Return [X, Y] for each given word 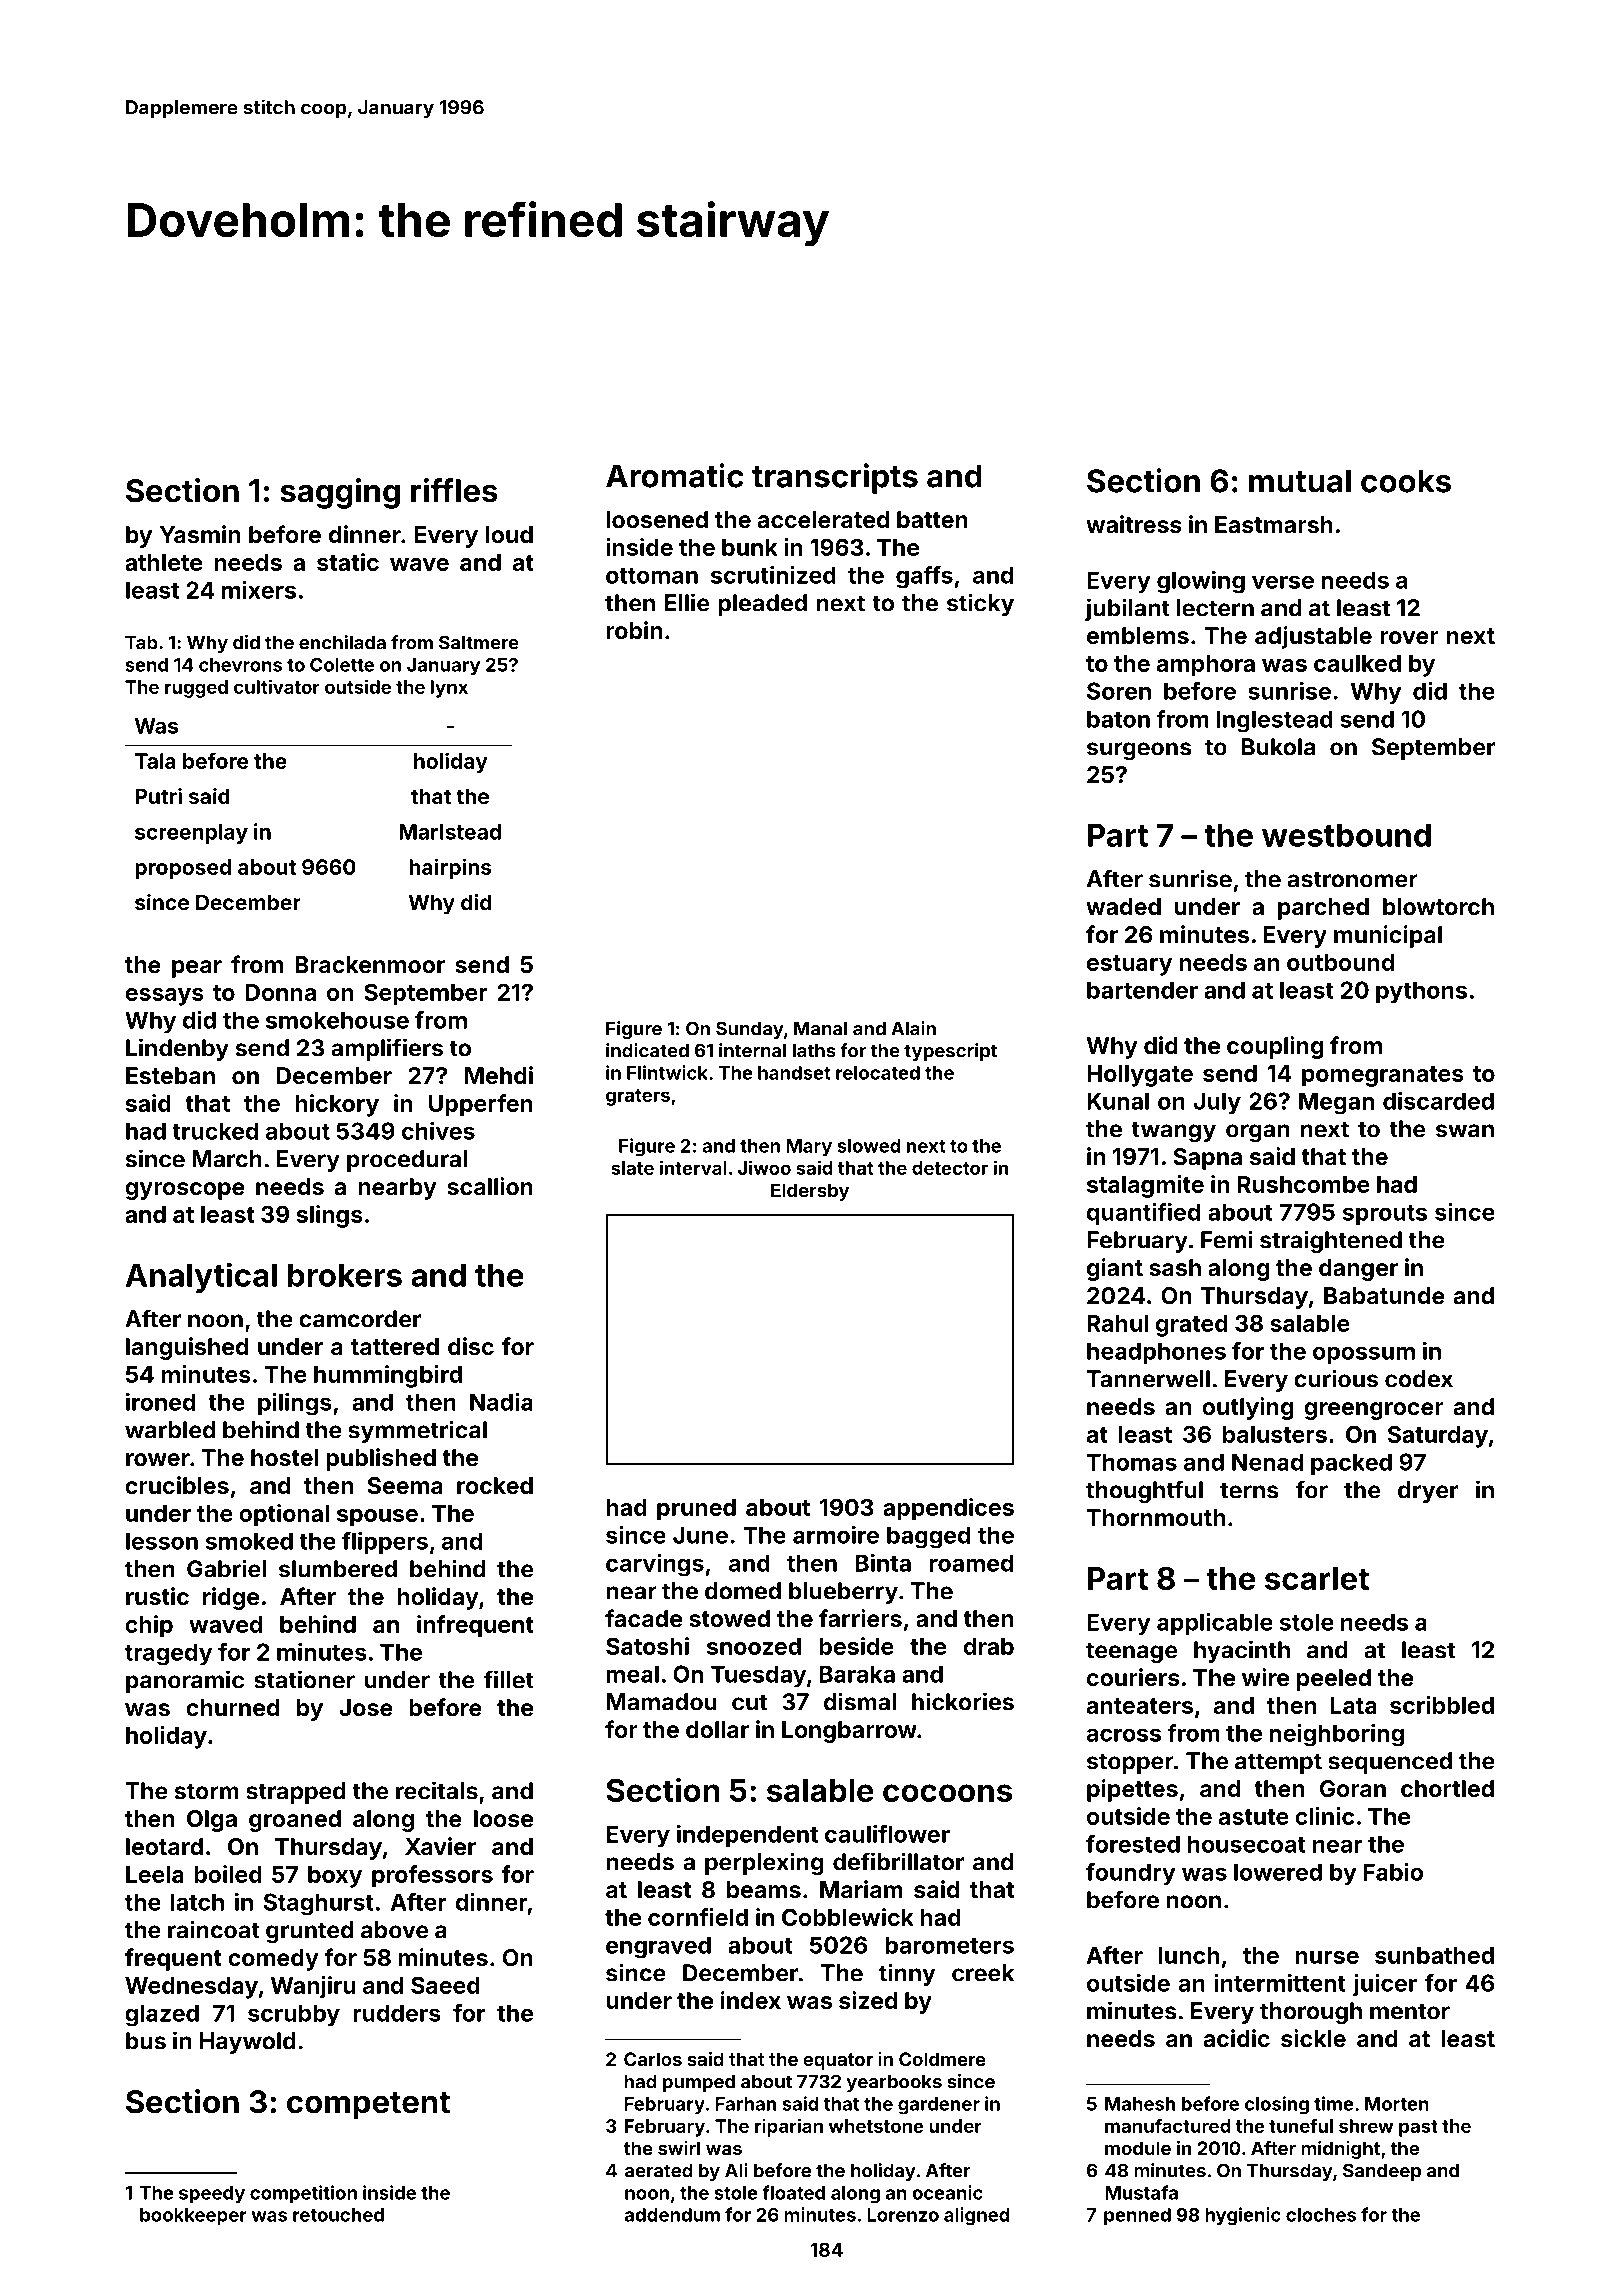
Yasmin [200, 534]
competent [368, 2106]
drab [989, 1646]
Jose [365, 1707]
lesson [162, 1541]
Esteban [170, 1075]
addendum [672, 2215]
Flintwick [667, 1072]
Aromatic [675, 475]
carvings [655, 1565]
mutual [1300, 481]
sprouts [1385, 1215]
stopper [1130, 1763]
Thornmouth [1156, 1517]
